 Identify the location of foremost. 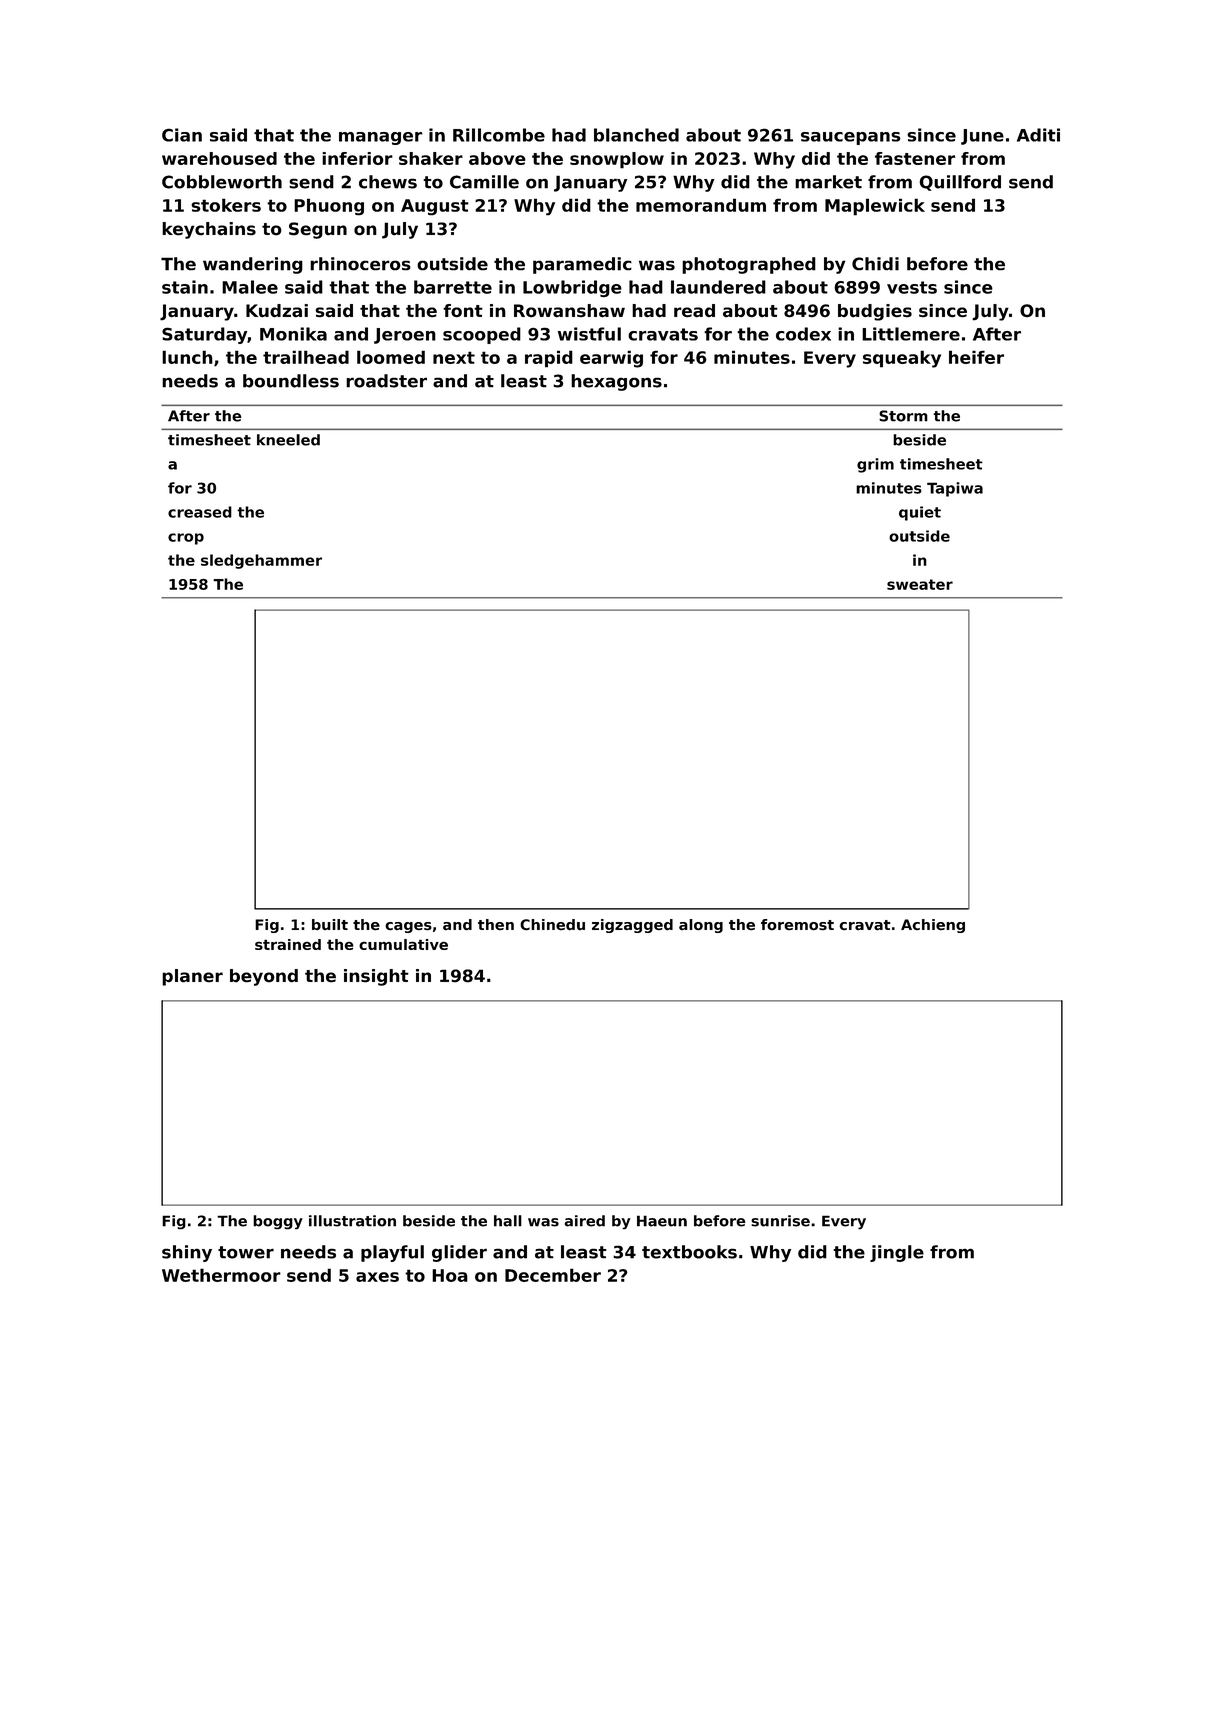
(797, 924).
